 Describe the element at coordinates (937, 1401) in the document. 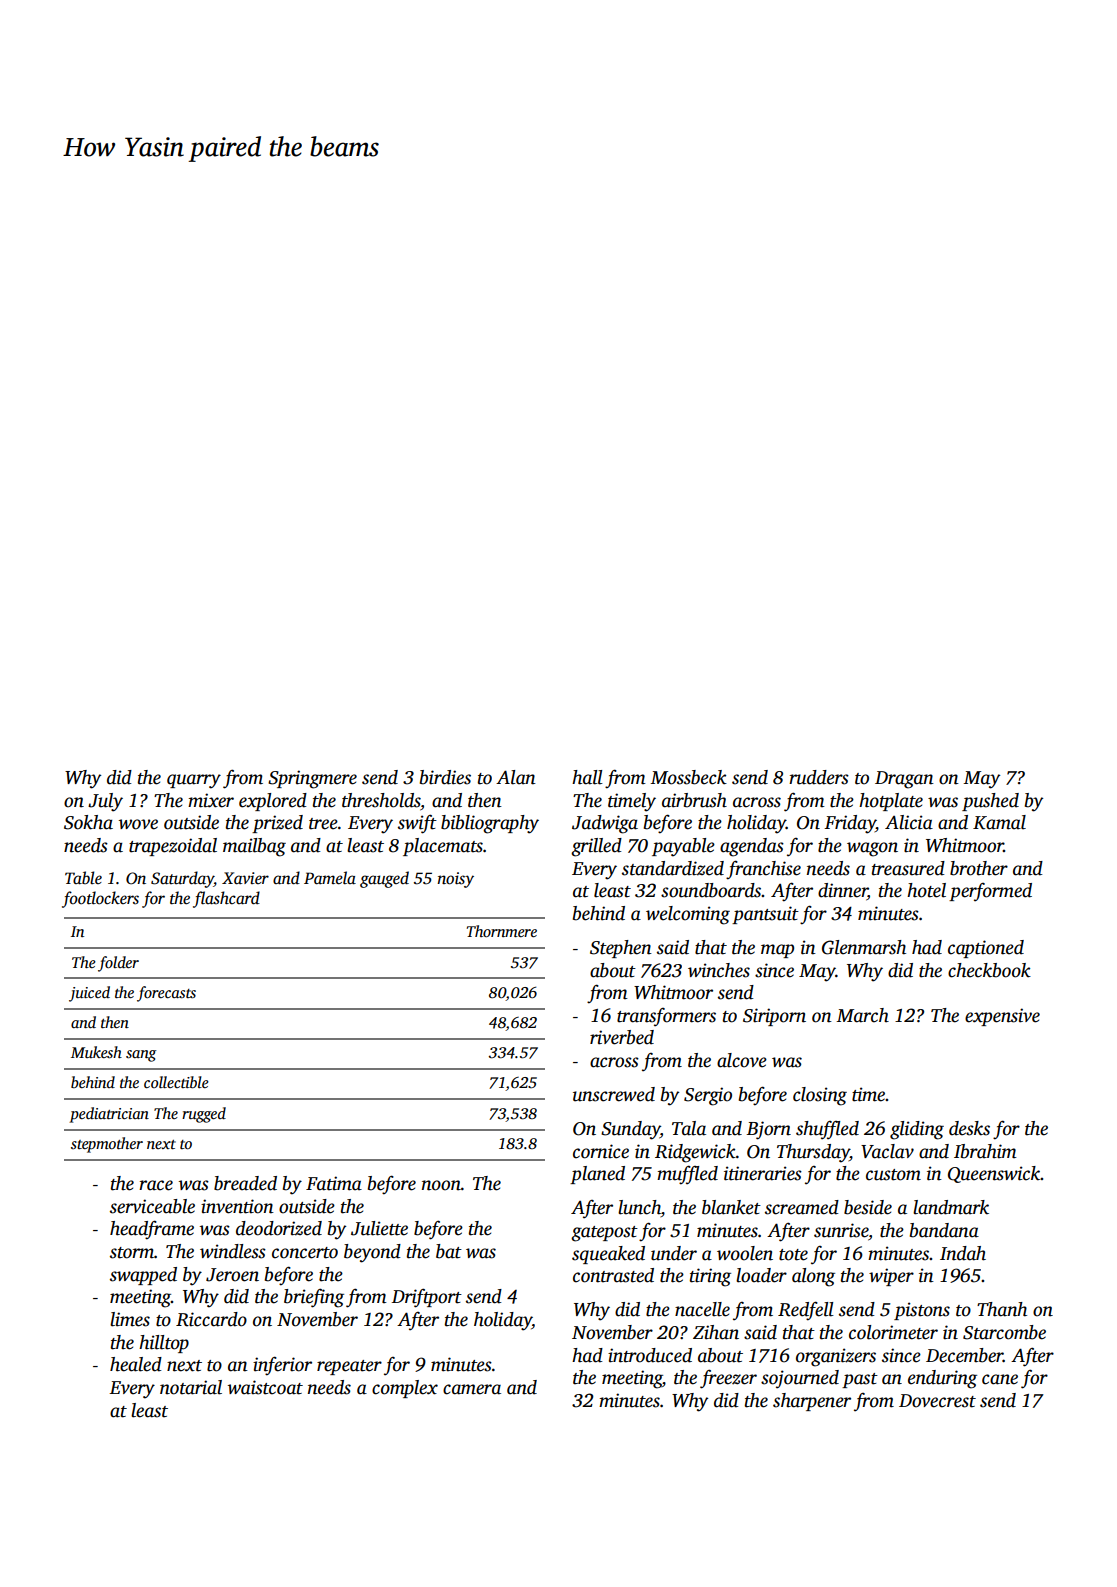

I see `Dovecrest` at that location.
